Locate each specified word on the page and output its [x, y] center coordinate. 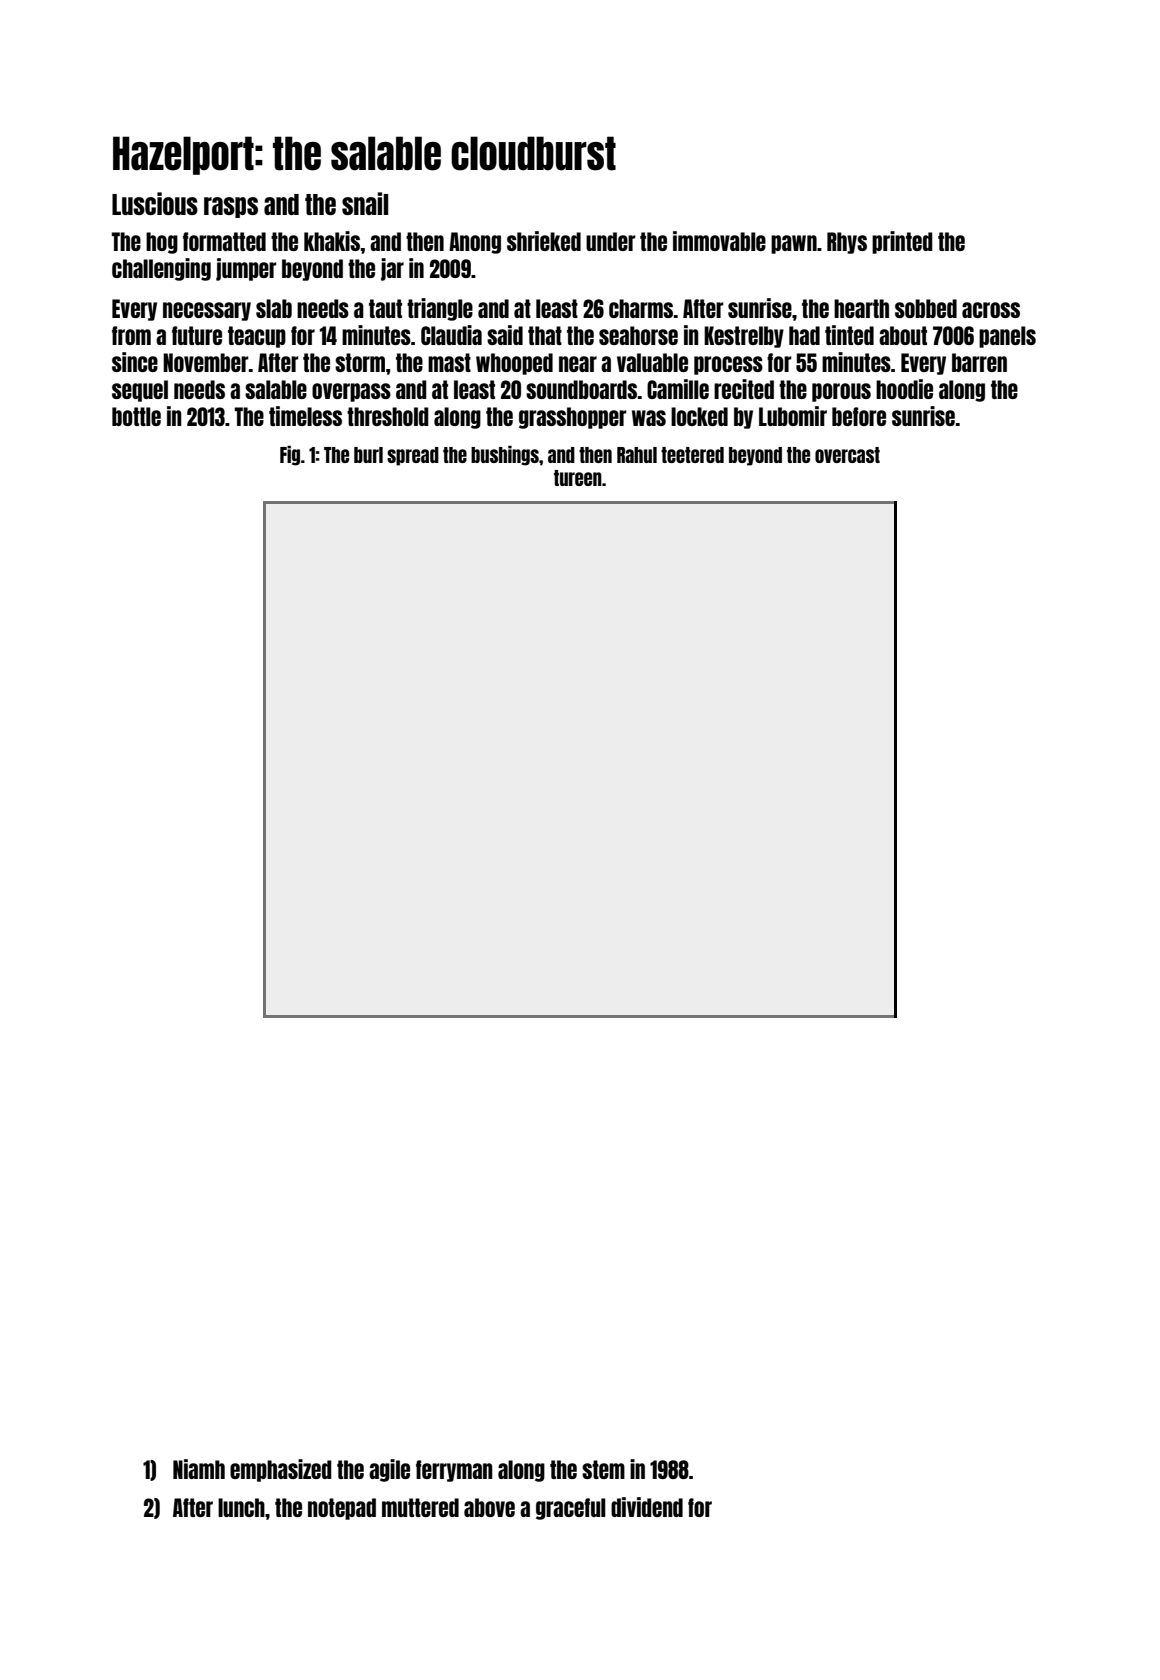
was [649, 418]
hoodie [904, 389]
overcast [847, 455]
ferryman [454, 1471]
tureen [578, 478]
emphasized [281, 1470]
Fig [290, 455]
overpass [351, 392]
